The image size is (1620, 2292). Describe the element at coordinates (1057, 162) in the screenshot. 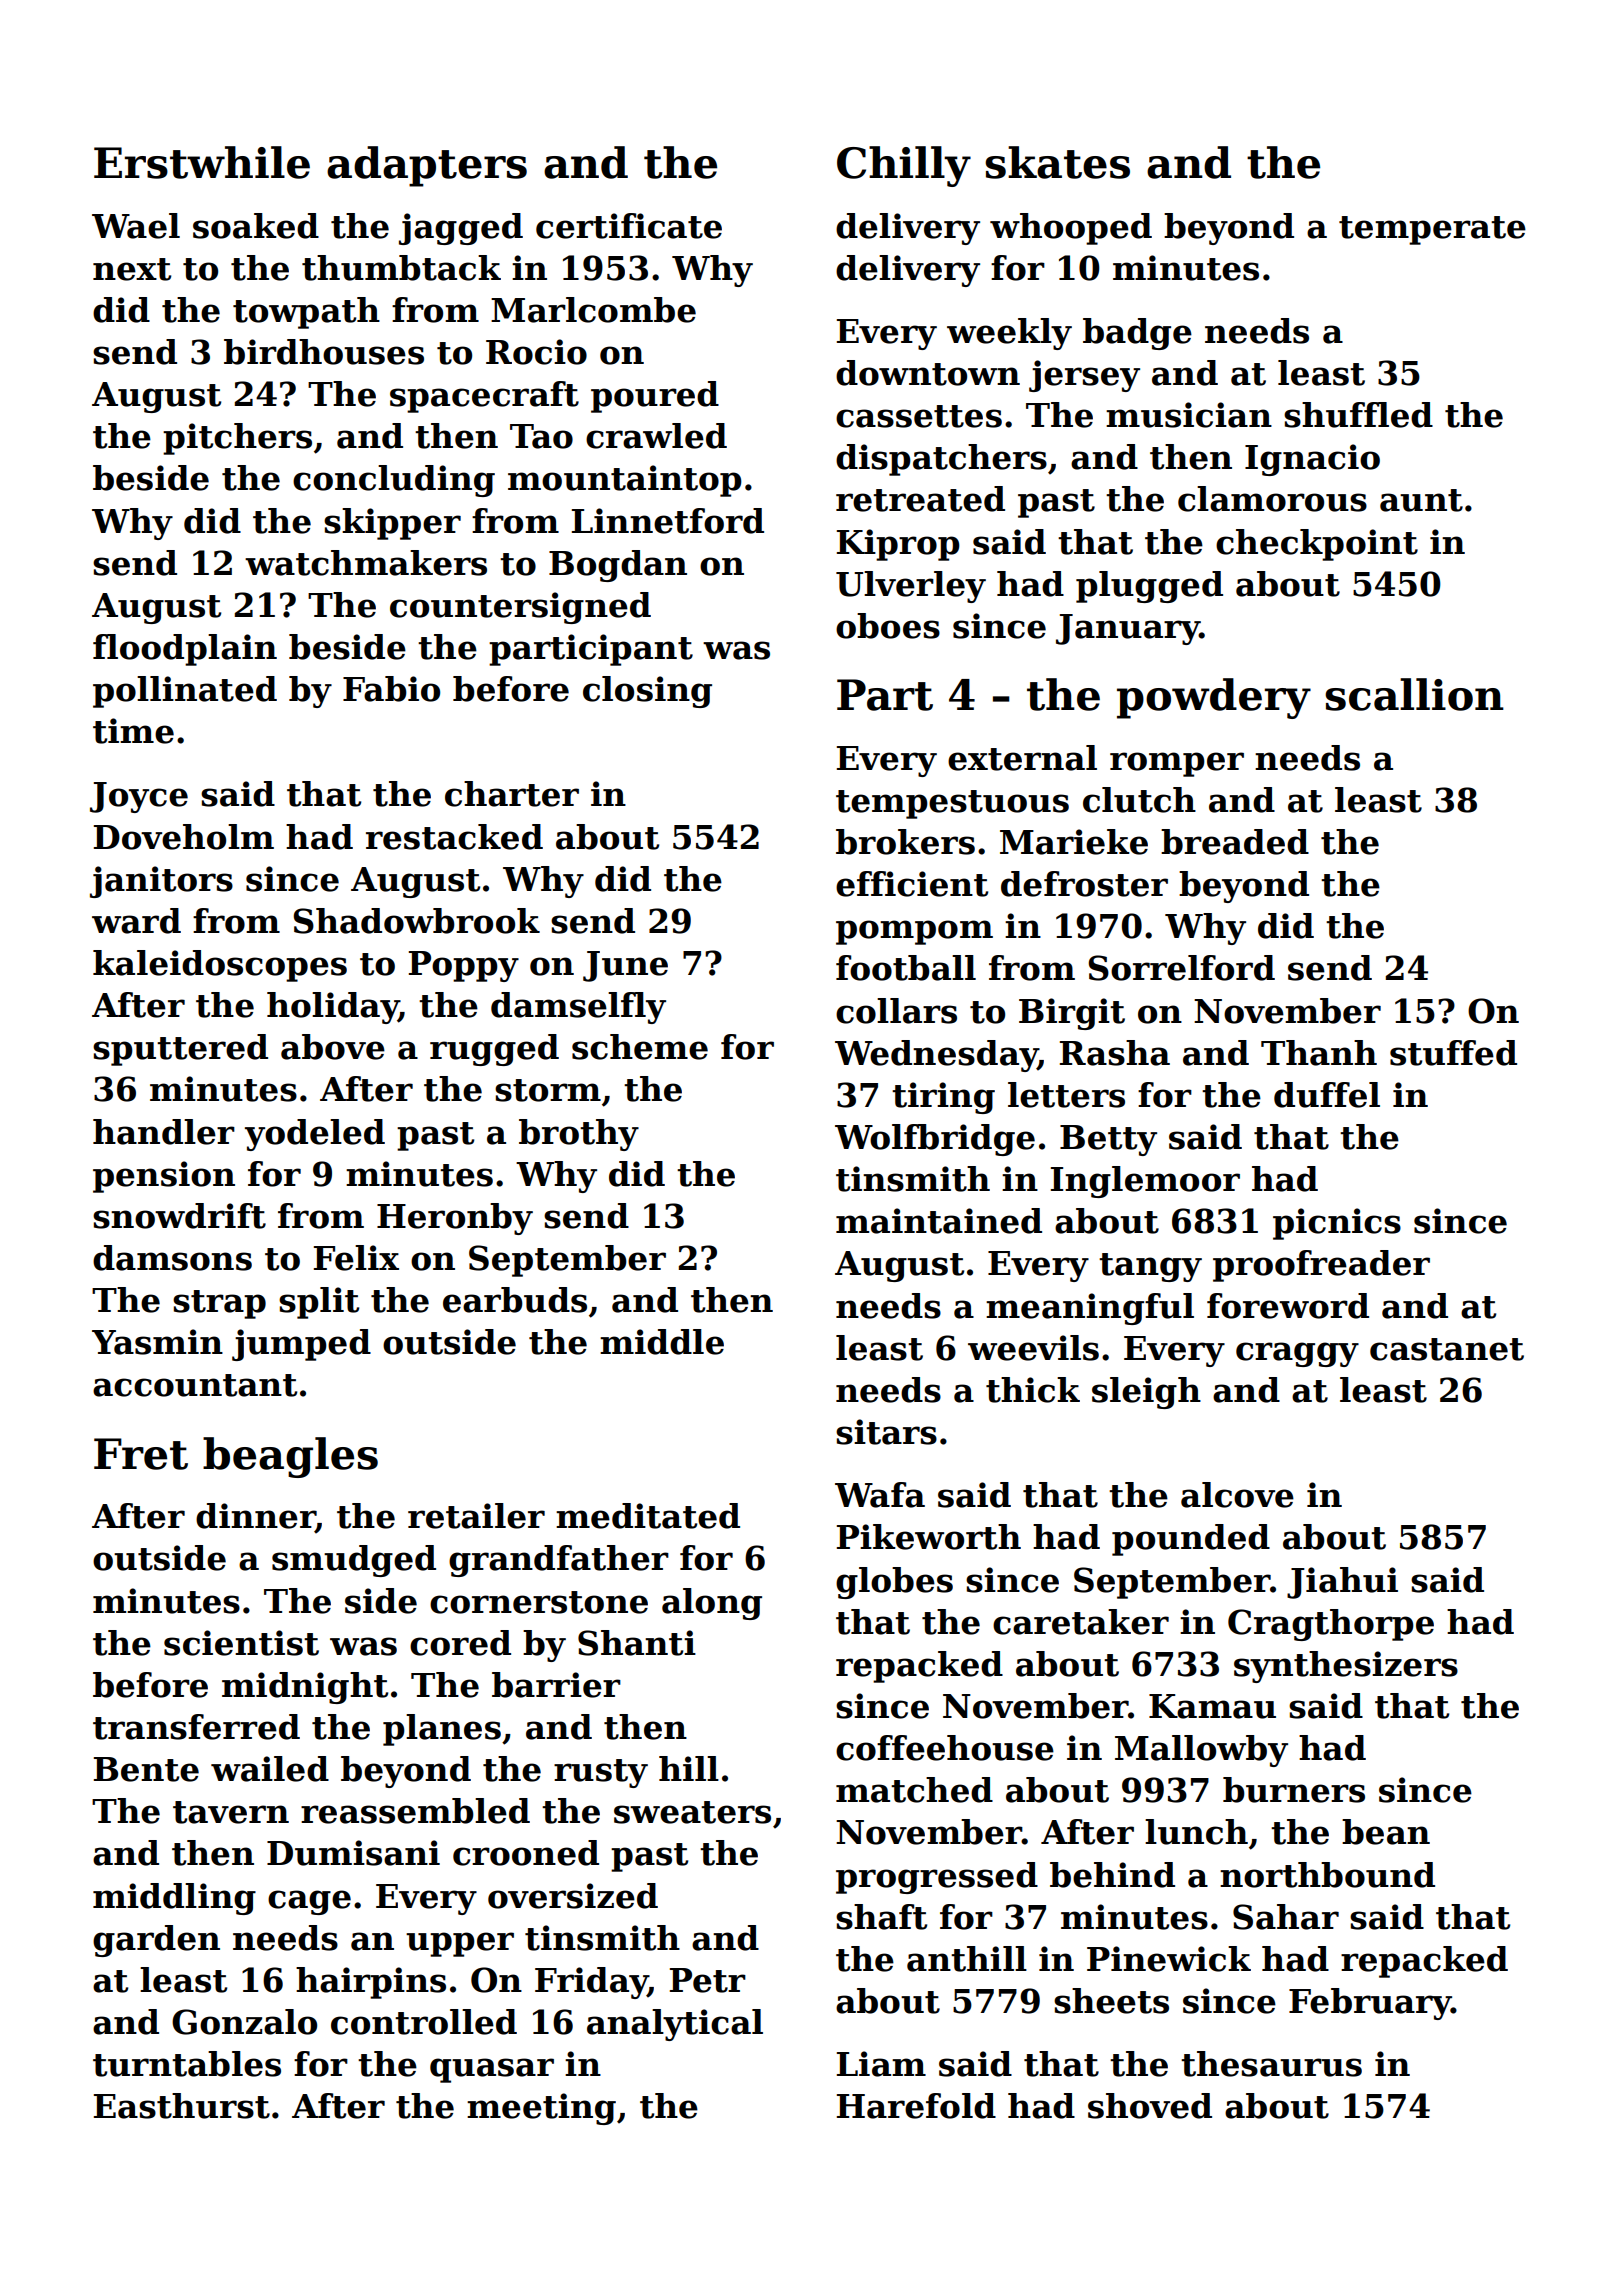

I see `skates` at that location.
